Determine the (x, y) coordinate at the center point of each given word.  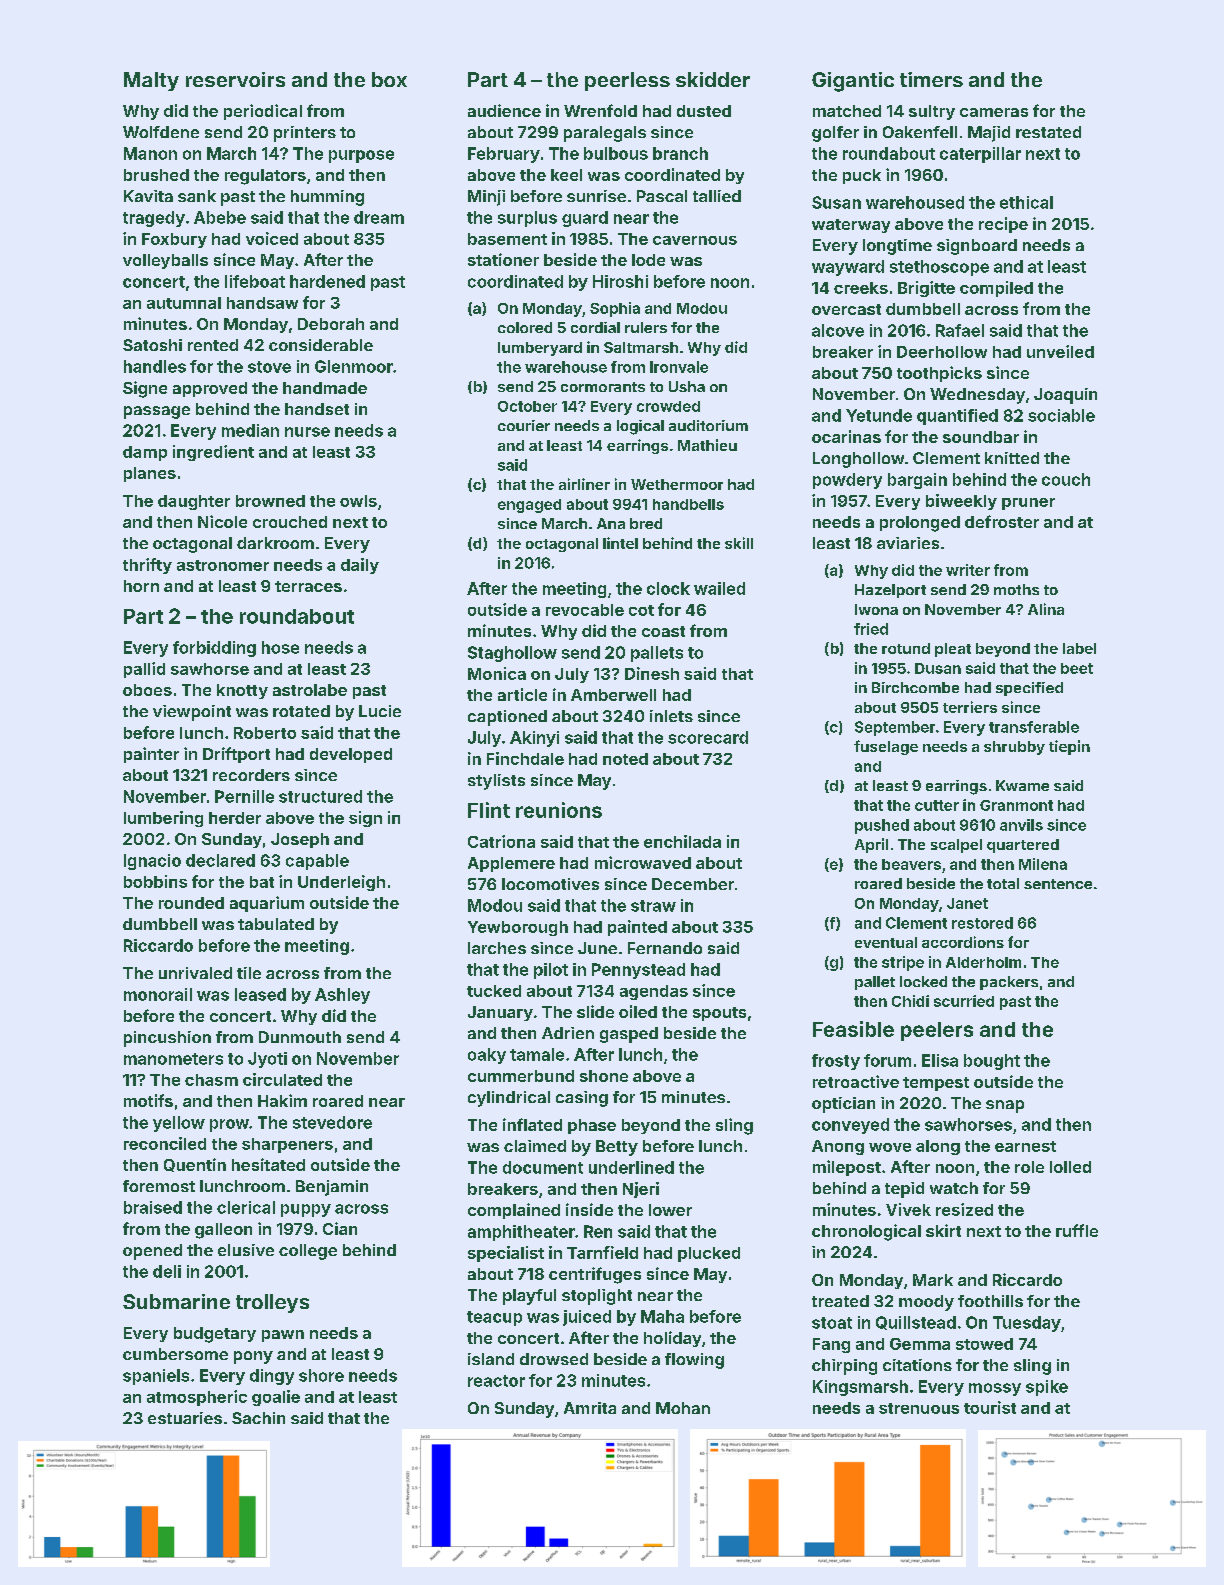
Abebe (220, 217)
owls (358, 501)
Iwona (876, 609)
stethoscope (939, 268)
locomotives (550, 884)
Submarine (176, 1301)
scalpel (956, 846)
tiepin (1069, 747)
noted (625, 759)
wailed (719, 588)
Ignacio (152, 862)
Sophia (615, 309)
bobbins (155, 881)
